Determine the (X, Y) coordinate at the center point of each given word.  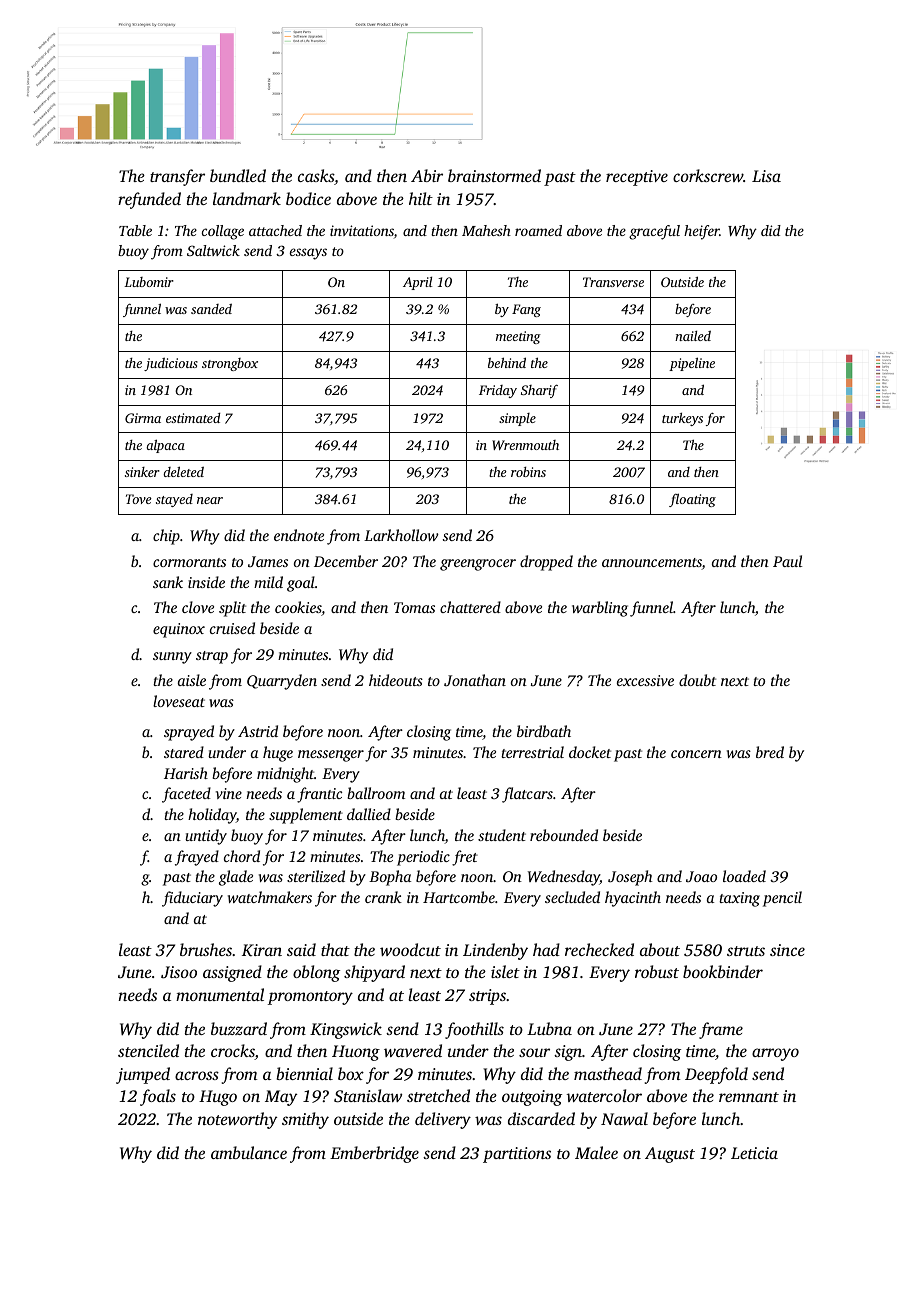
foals (158, 1097)
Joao (701, 876)
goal (301, 584)
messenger (331, 756)
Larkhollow (401, 535)
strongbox (230, 364)
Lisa (766, 176)
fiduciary (192, 899)
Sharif (539, 391)
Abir (427, 175)
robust (657, 971)
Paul (787, 561)
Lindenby (495, 951)
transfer (177, 177)
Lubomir (149, 282)
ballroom (376, 793)
